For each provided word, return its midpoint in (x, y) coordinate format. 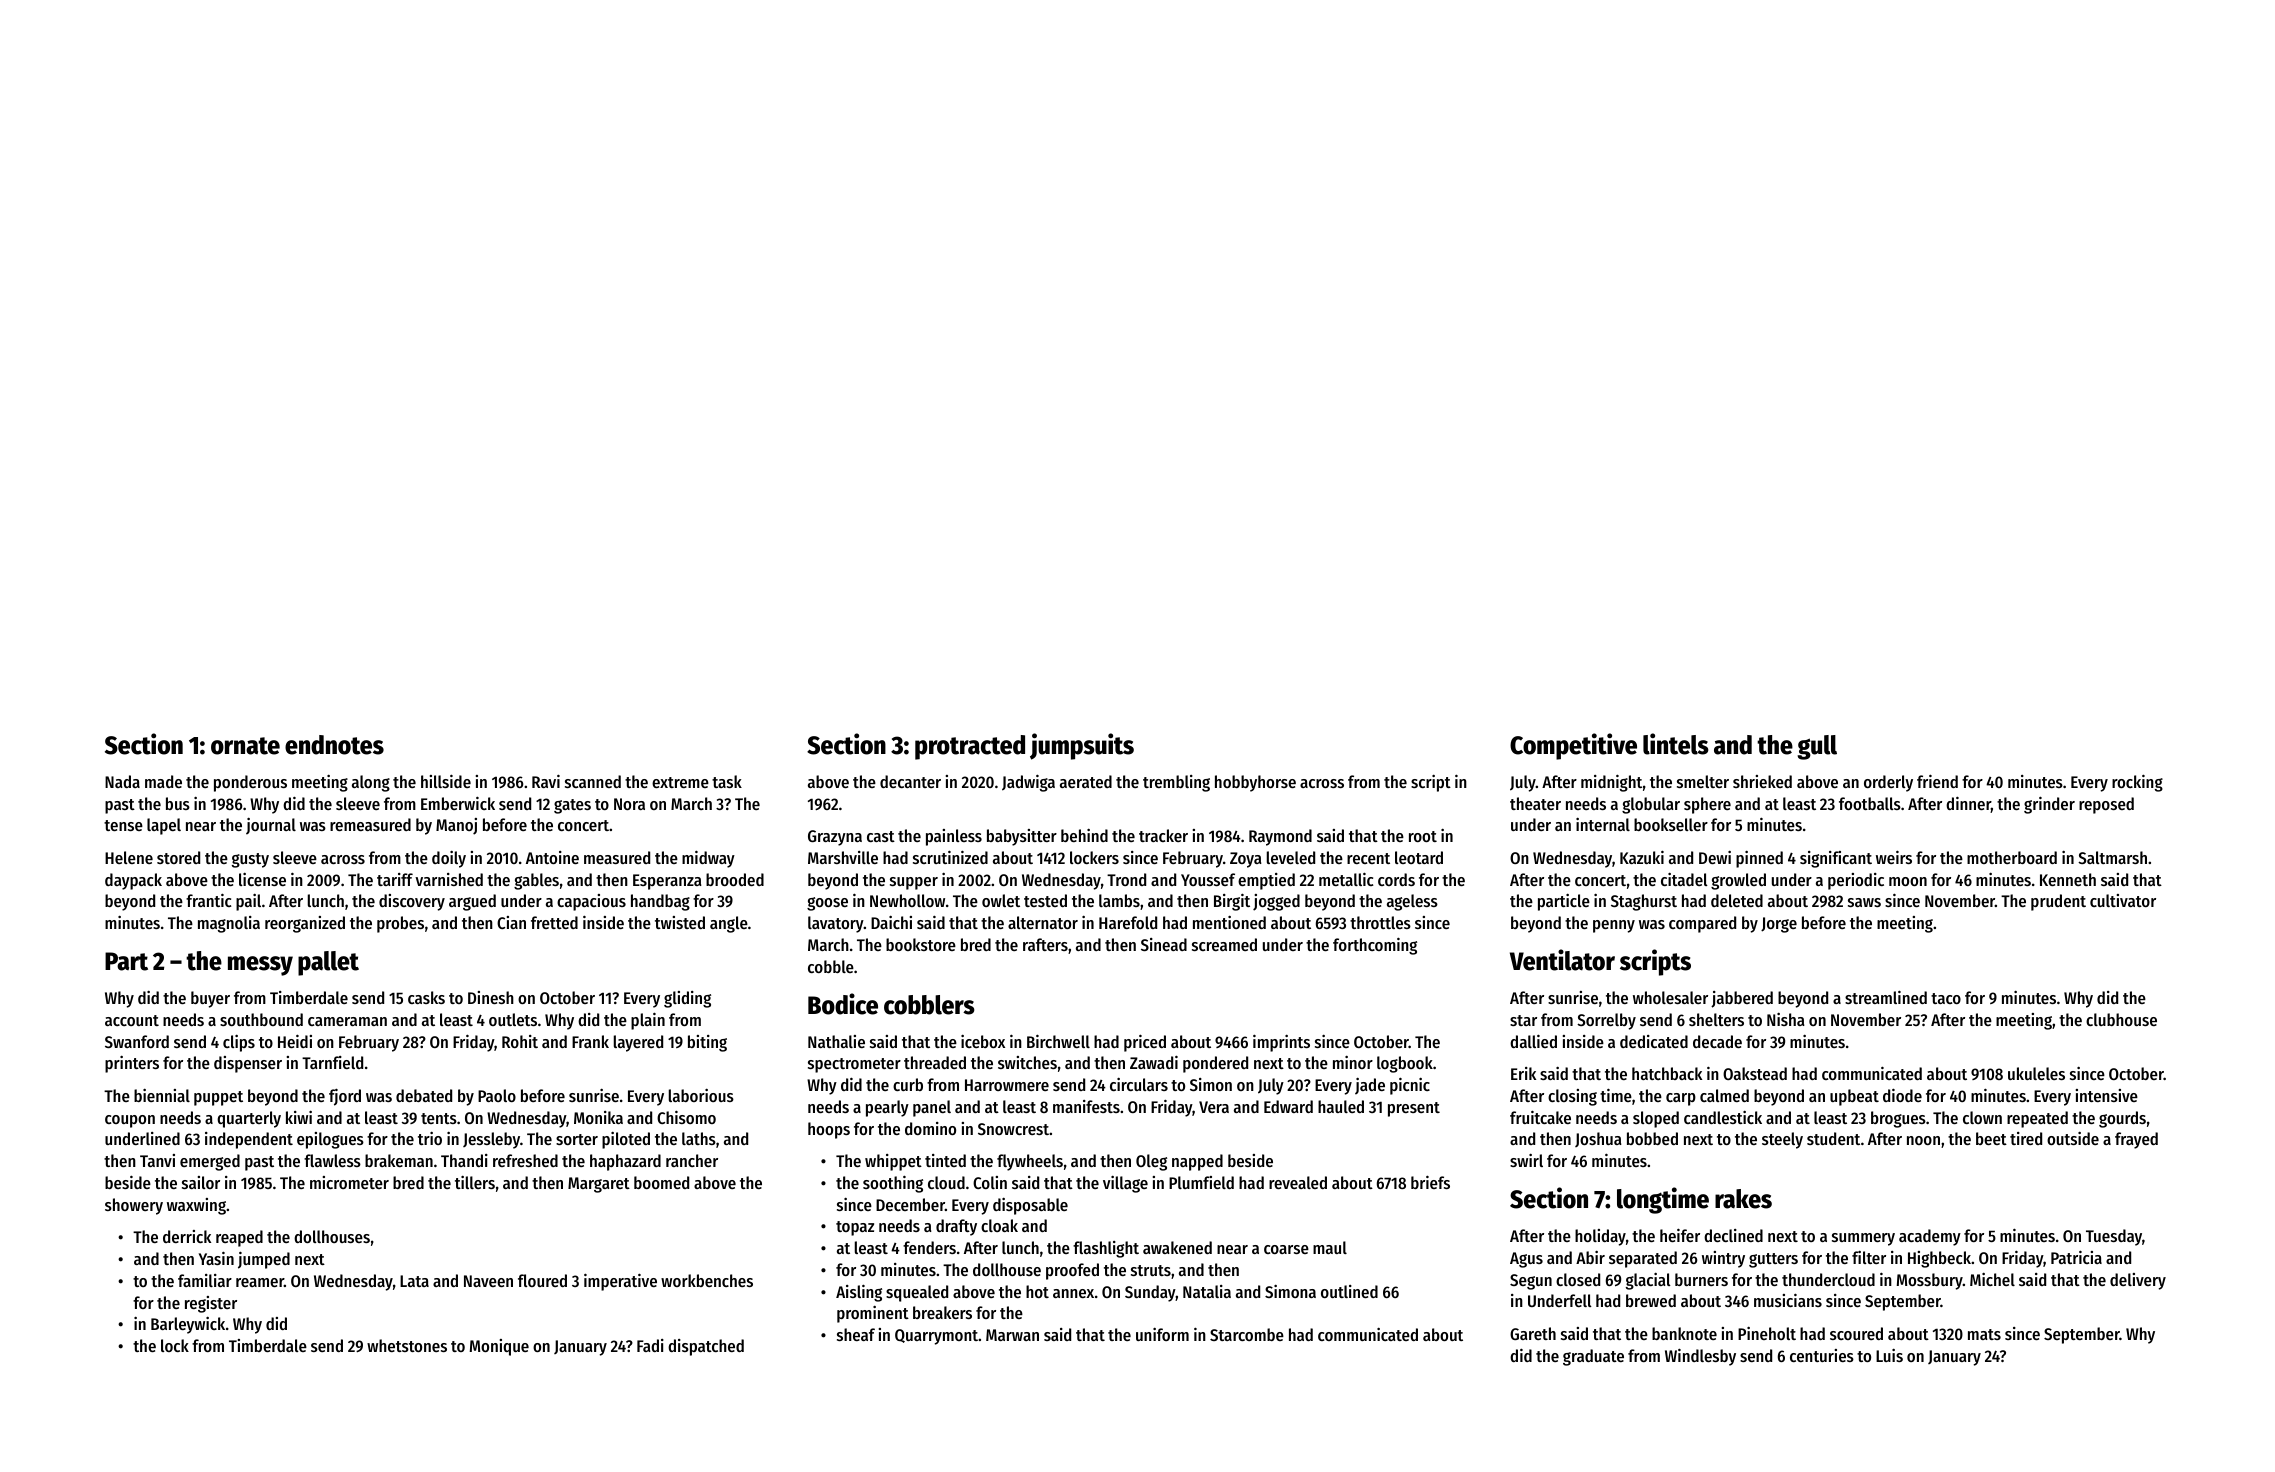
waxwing (196, 1206)
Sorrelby (1606, 1021)
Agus (1526, 1260)
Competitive (1573, 746)
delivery (2138, 1281)
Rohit (520, 1041)
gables (536, 881)
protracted (970, 747)
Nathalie (836, 1041)
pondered (1215, 1064)
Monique (499, 1347)
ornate (245, 746)
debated (424, 1095)
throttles (1380, 922)
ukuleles (2036, 1073)
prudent (2058, 902)
